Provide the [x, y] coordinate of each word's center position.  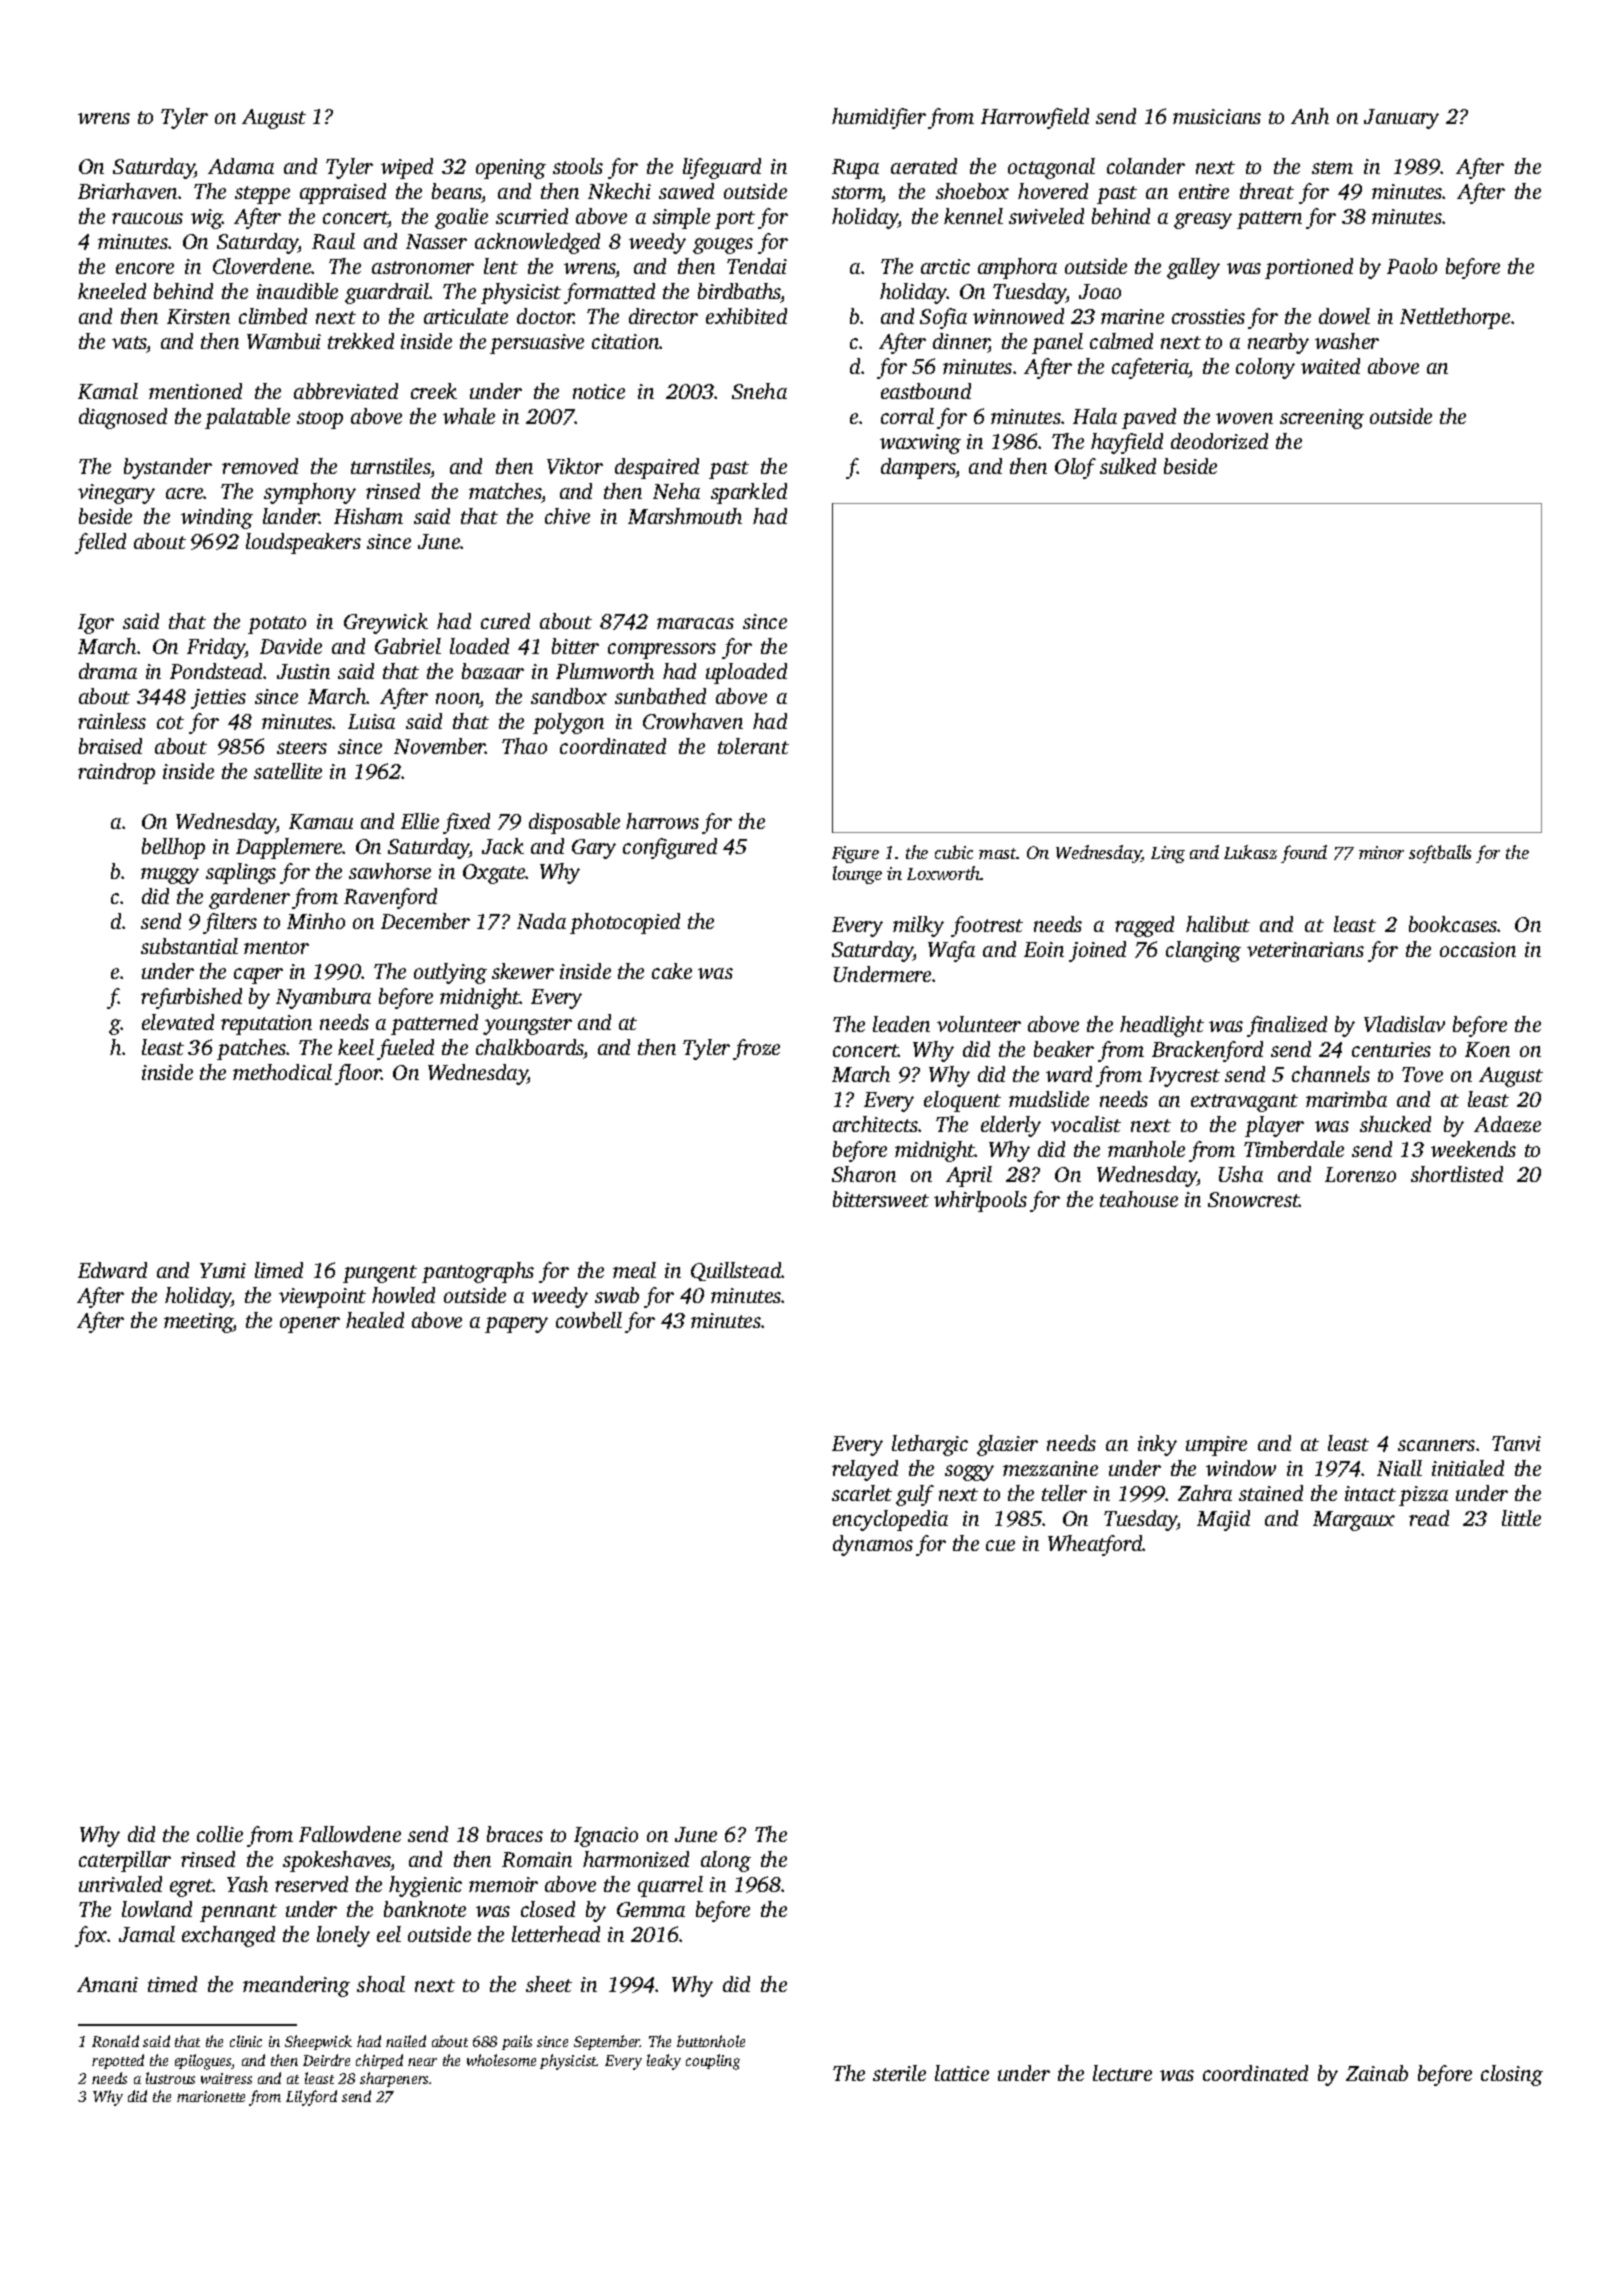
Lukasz [1250, 852]
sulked [1128, 466]
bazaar [493, 671]
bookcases [1453, 924]
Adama [241, 166]
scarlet [862, 1493]
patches [251, 1049]
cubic [954, 852]
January [1401, 119]
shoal [381, 1984]
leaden [901, 1024]
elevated [178, 1022]
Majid [1223, 1520]
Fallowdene [350, 1834]
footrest [987, 926]
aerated [924, 166]
